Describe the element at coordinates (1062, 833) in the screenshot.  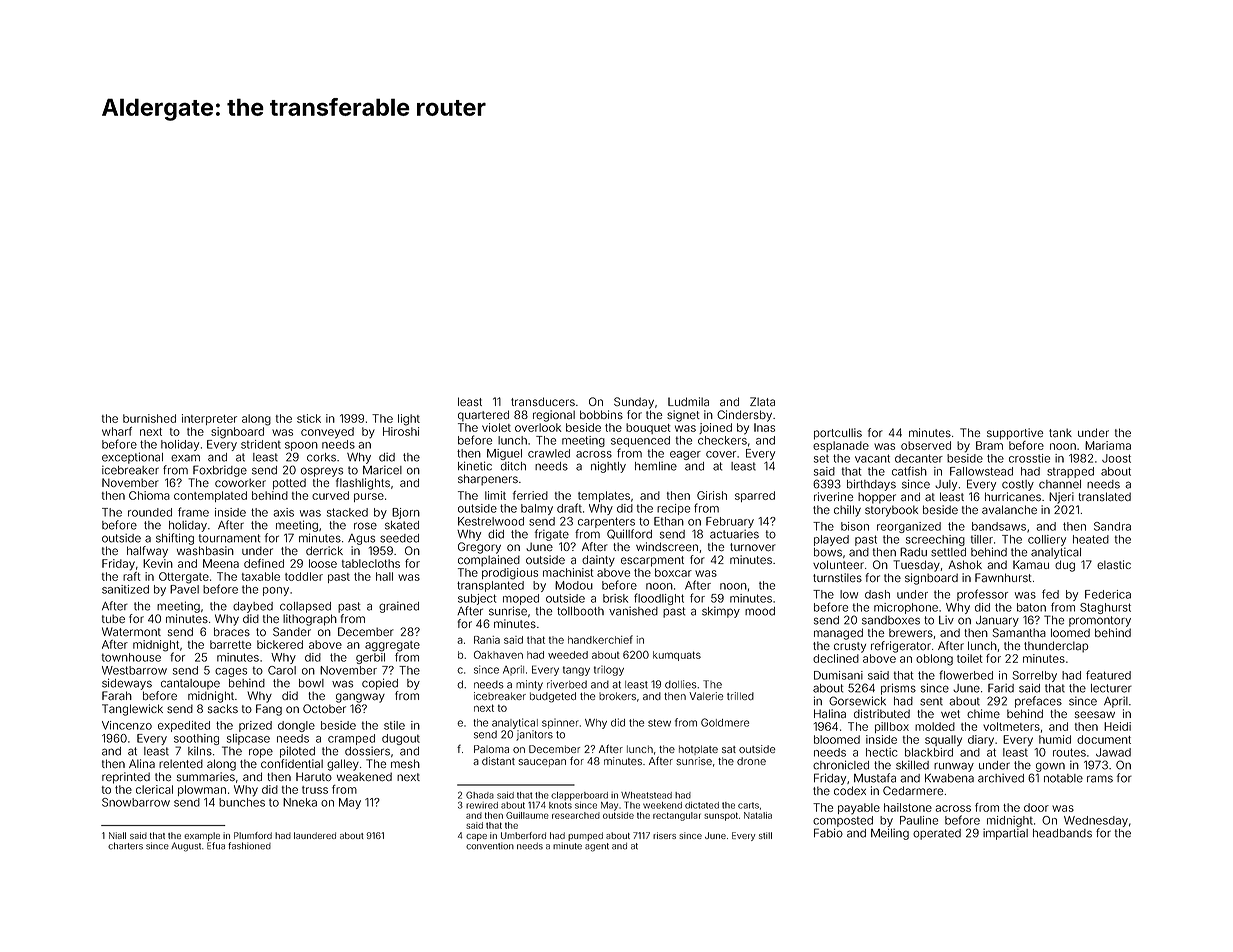
I see `headbands` at that location.
